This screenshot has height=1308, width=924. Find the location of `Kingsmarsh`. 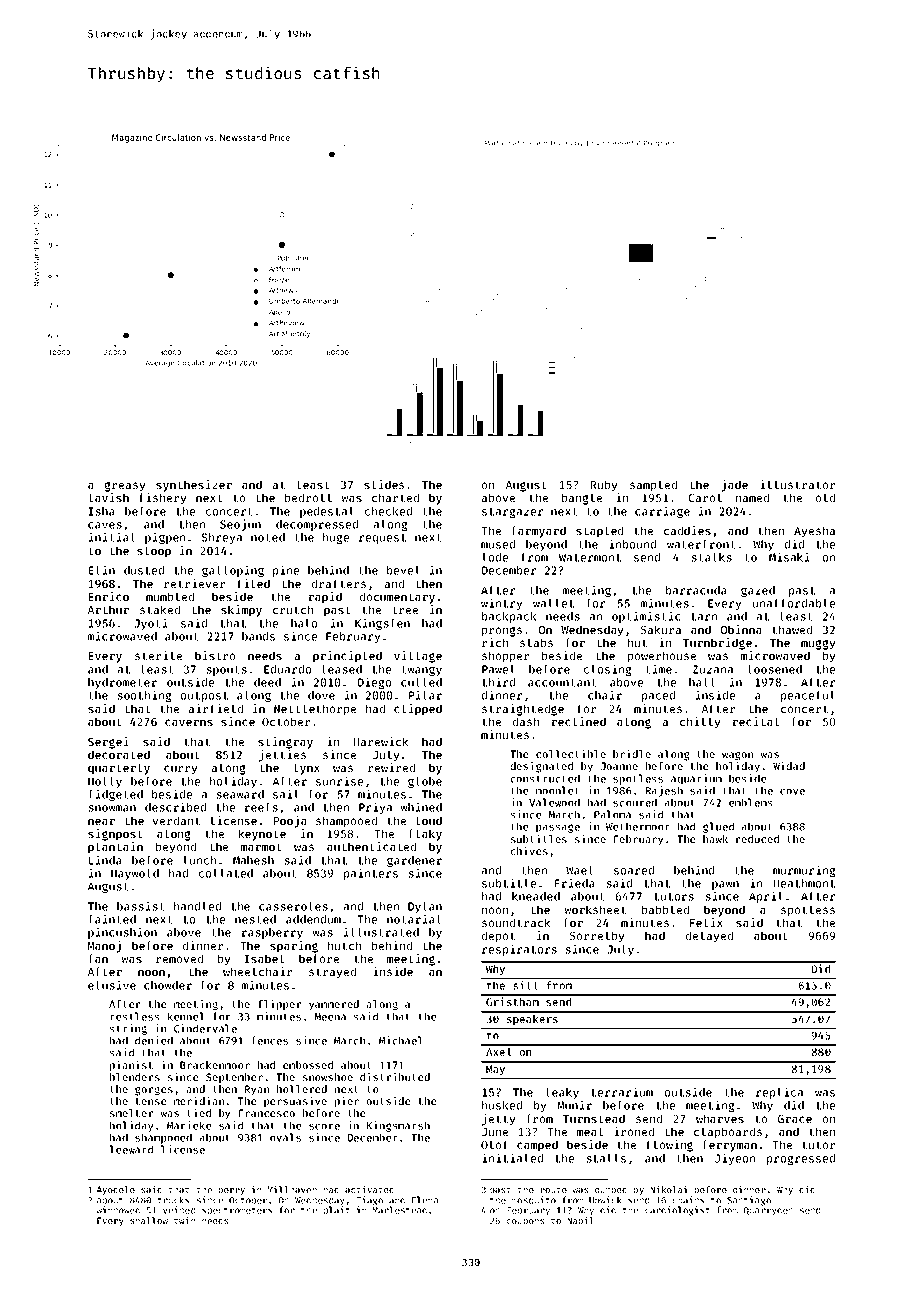

Kingsmarsh is located at coordinates (398, 1126).
